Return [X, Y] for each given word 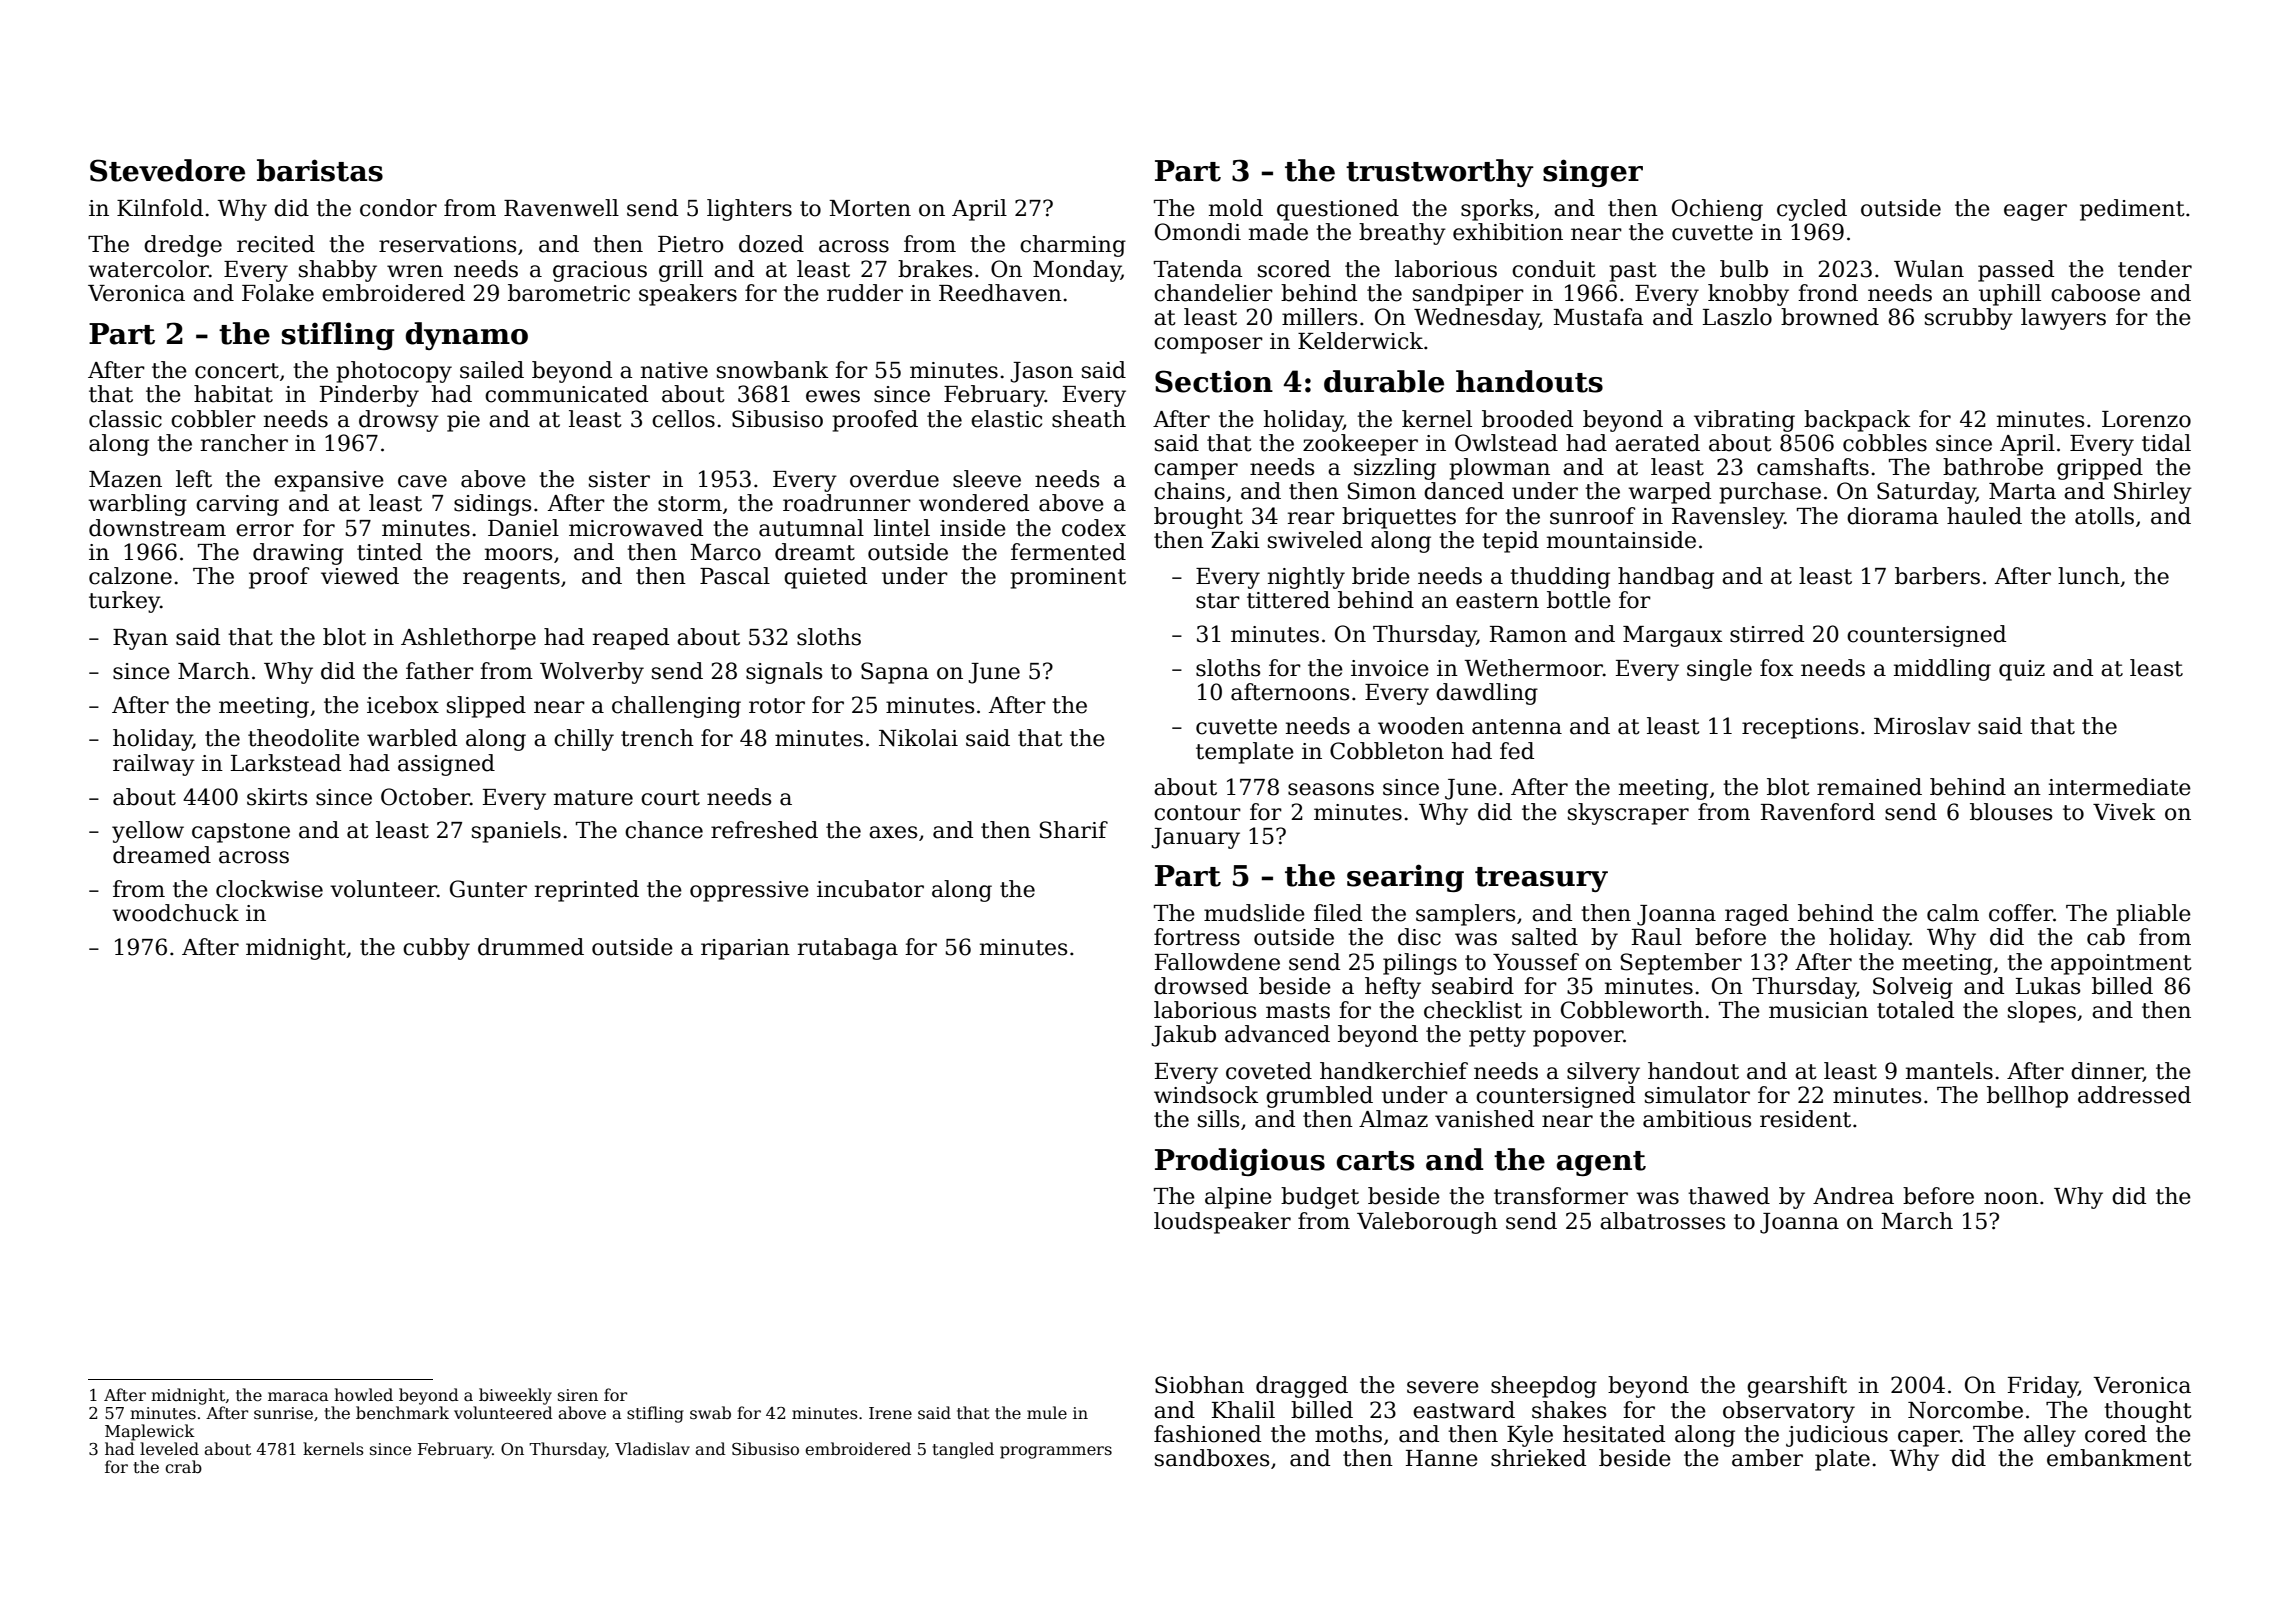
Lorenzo [2146, 419]
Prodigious [1240, 1162]
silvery [1603, 1073]
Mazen [125, 479]
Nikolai [918, 738]
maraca [298, 1397]
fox [1777, 668]
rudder [865, 293]
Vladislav [652, 1448]
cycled [1812, 210]
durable [1384, 381]
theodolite [303, 738]
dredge [183, 246]
